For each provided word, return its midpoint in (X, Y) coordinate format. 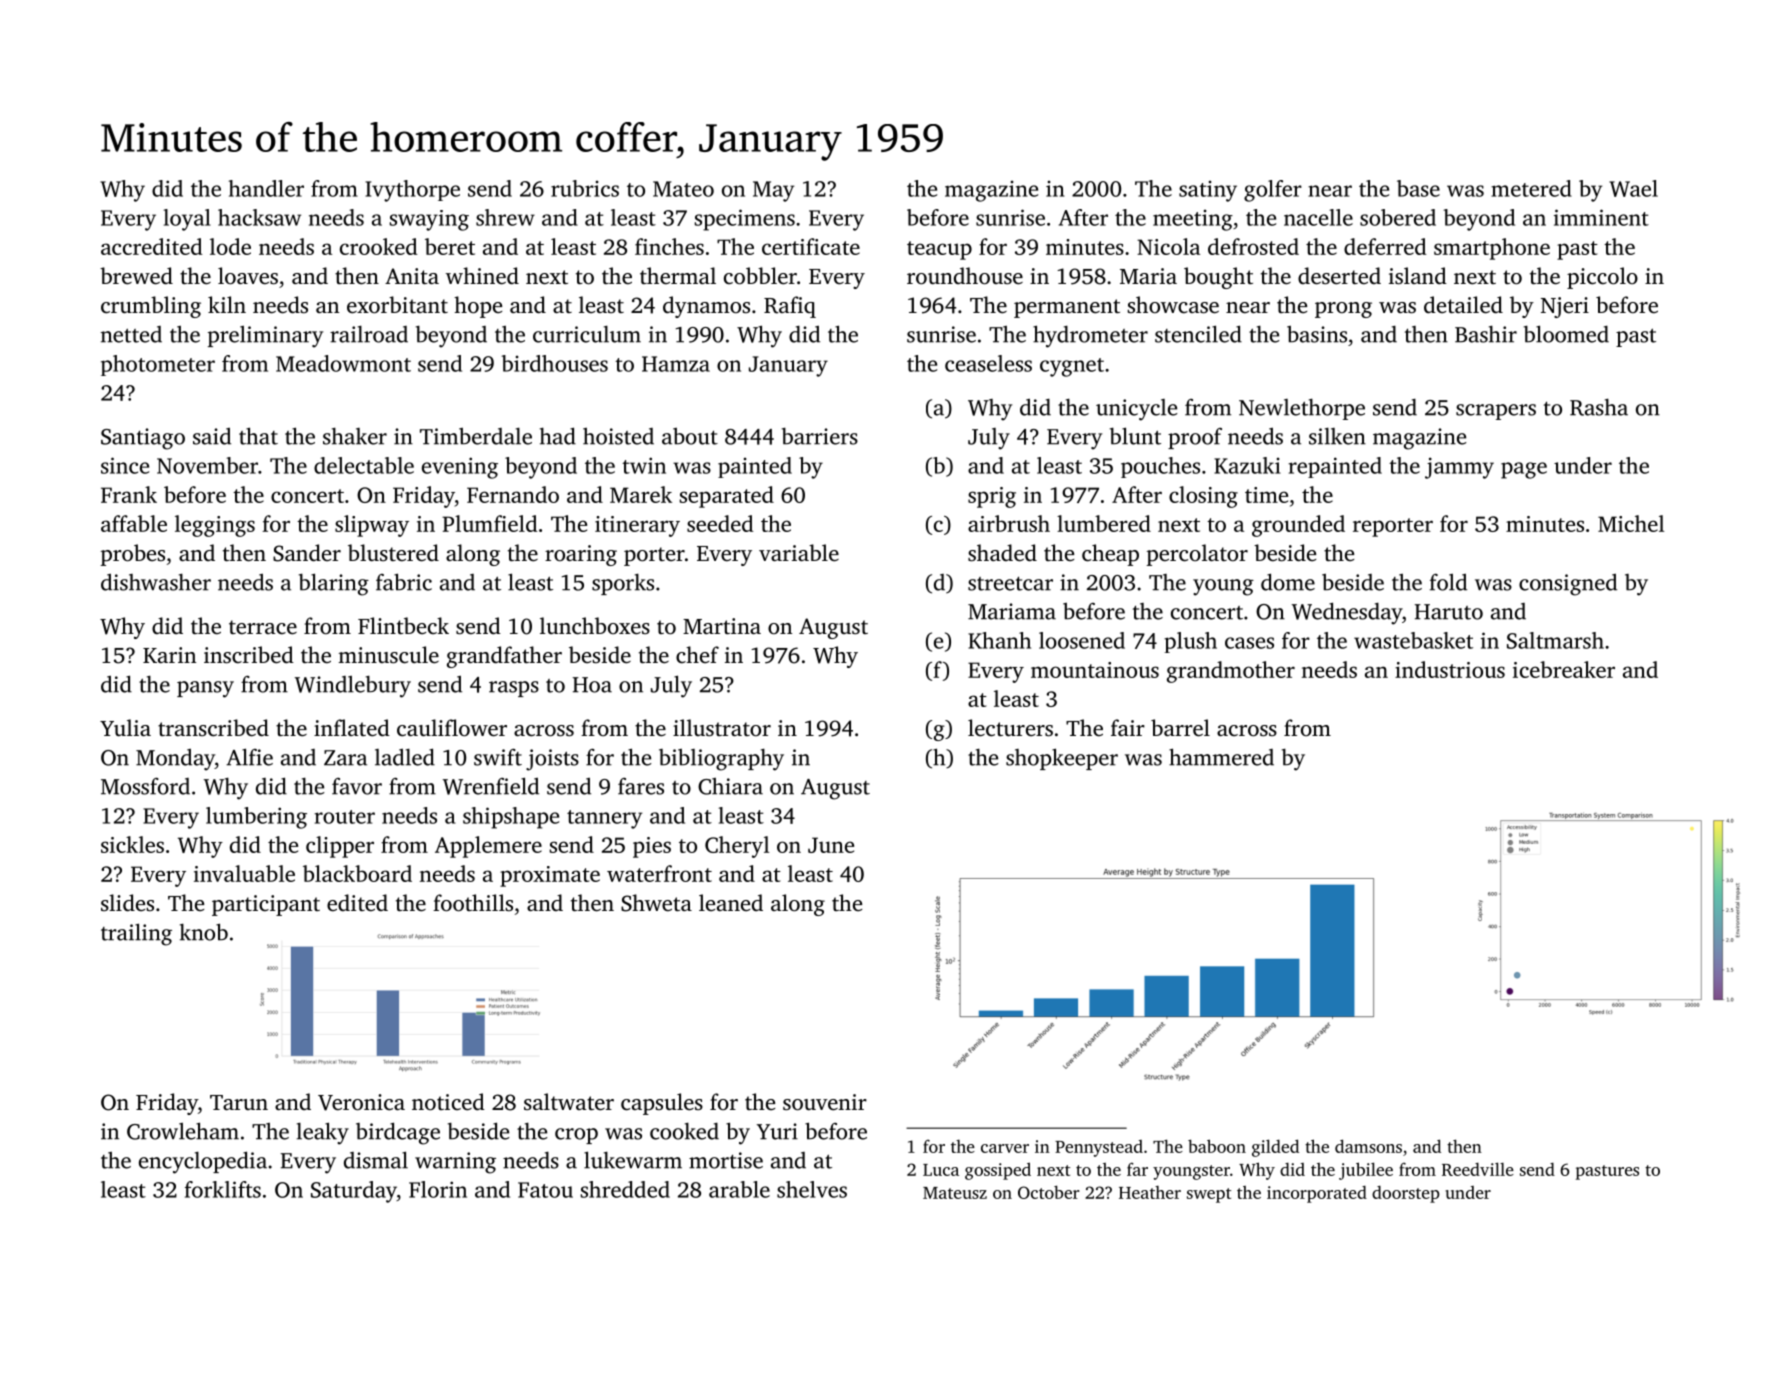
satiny (1208, 191)
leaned (731, 902)
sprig (992, 497)
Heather (1150, 1192)
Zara (345, 758)
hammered (1221, 757)
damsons (1368, 1146)
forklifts (223, 1189)
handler (266, 188)
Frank (129, 494)
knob (204, 932)
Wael (1633, 188)
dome (1288, 582)
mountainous (1095, 670)
